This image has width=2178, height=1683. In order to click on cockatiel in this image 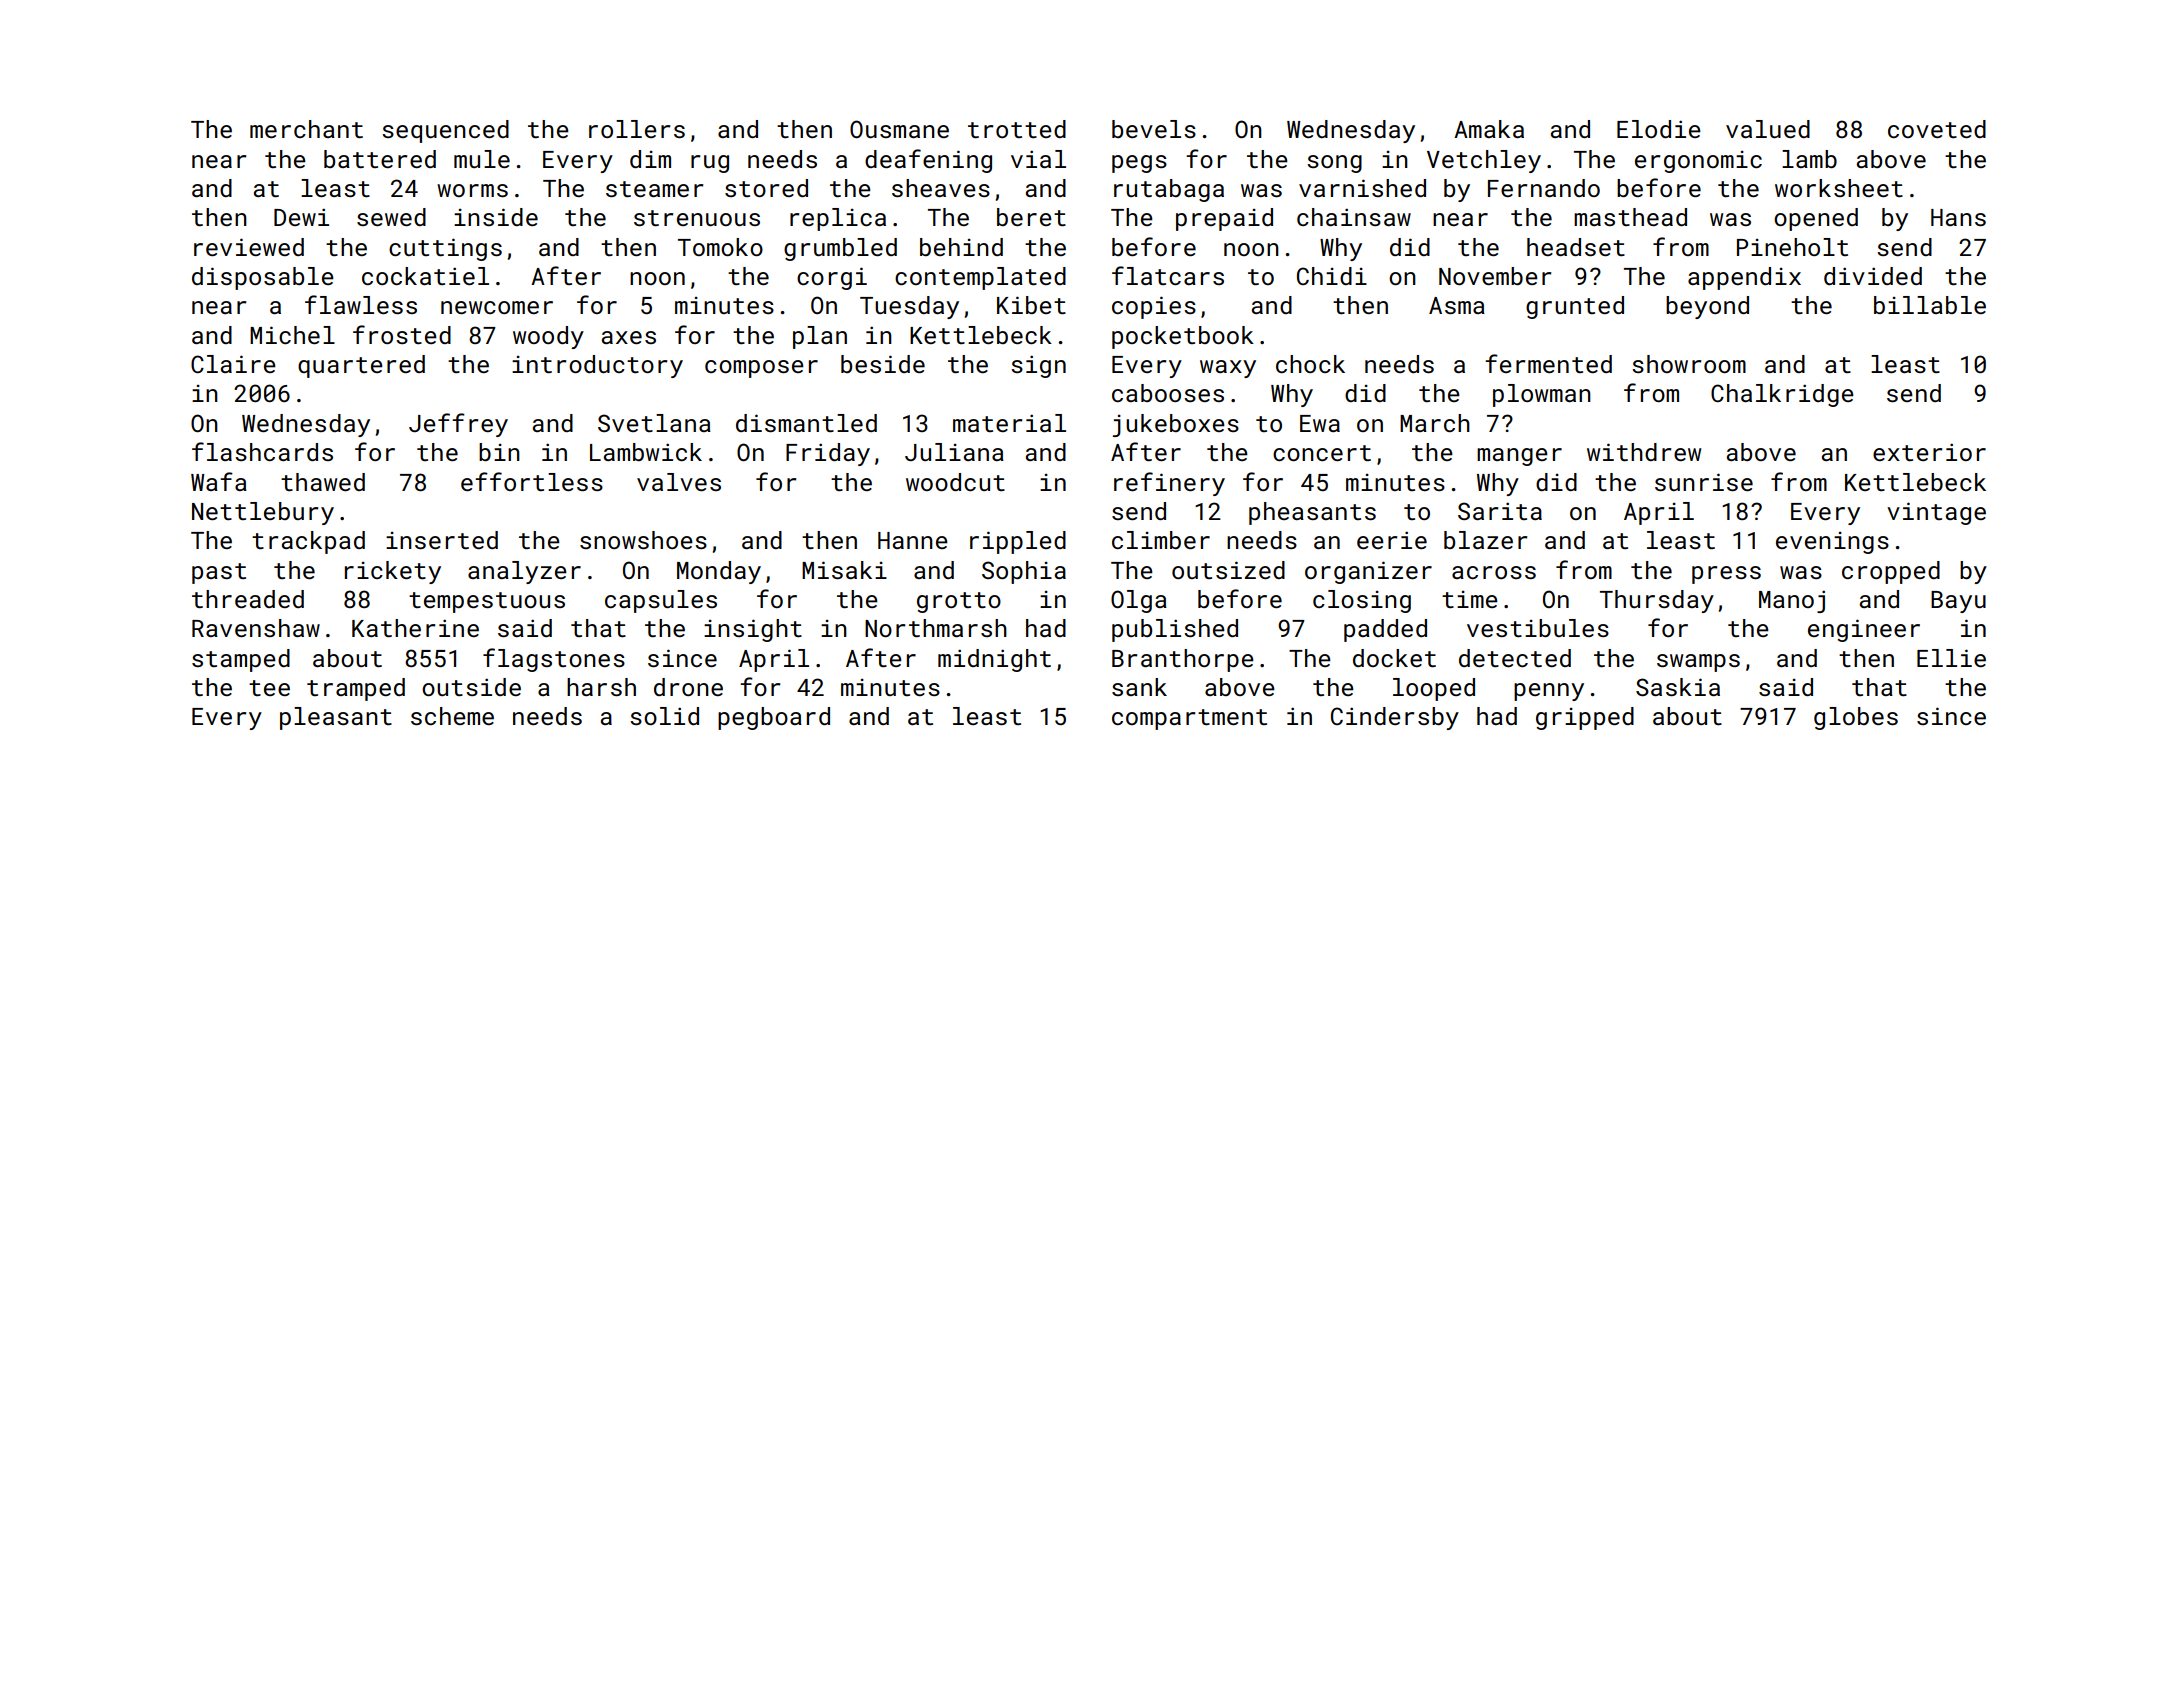, I will do `click(425, 276)`.
